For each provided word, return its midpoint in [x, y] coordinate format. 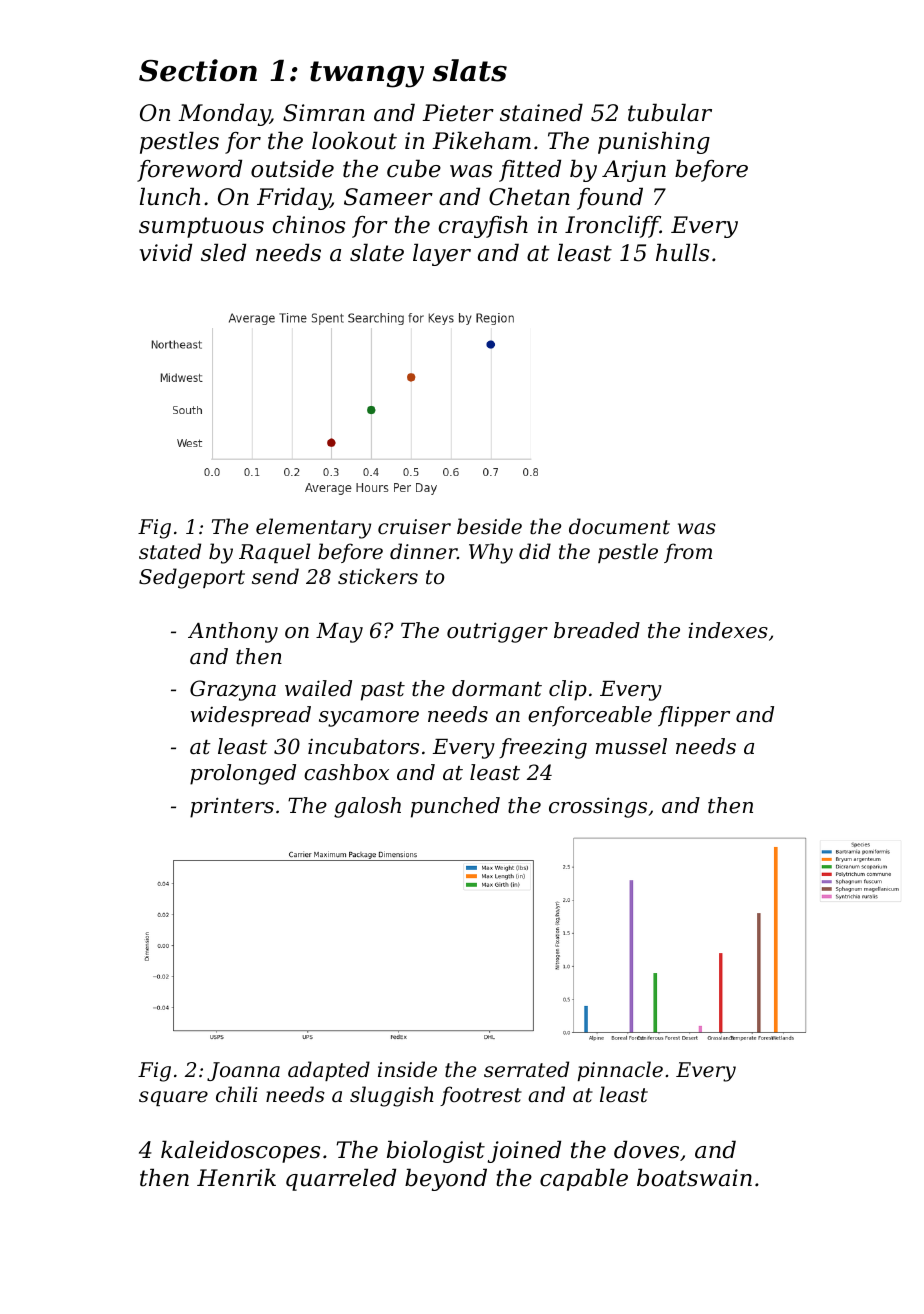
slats [470, 70]
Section [198, 70]
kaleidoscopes [240, 1151]
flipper [694, 716]
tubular [670, 112]
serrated [526, 1069]
